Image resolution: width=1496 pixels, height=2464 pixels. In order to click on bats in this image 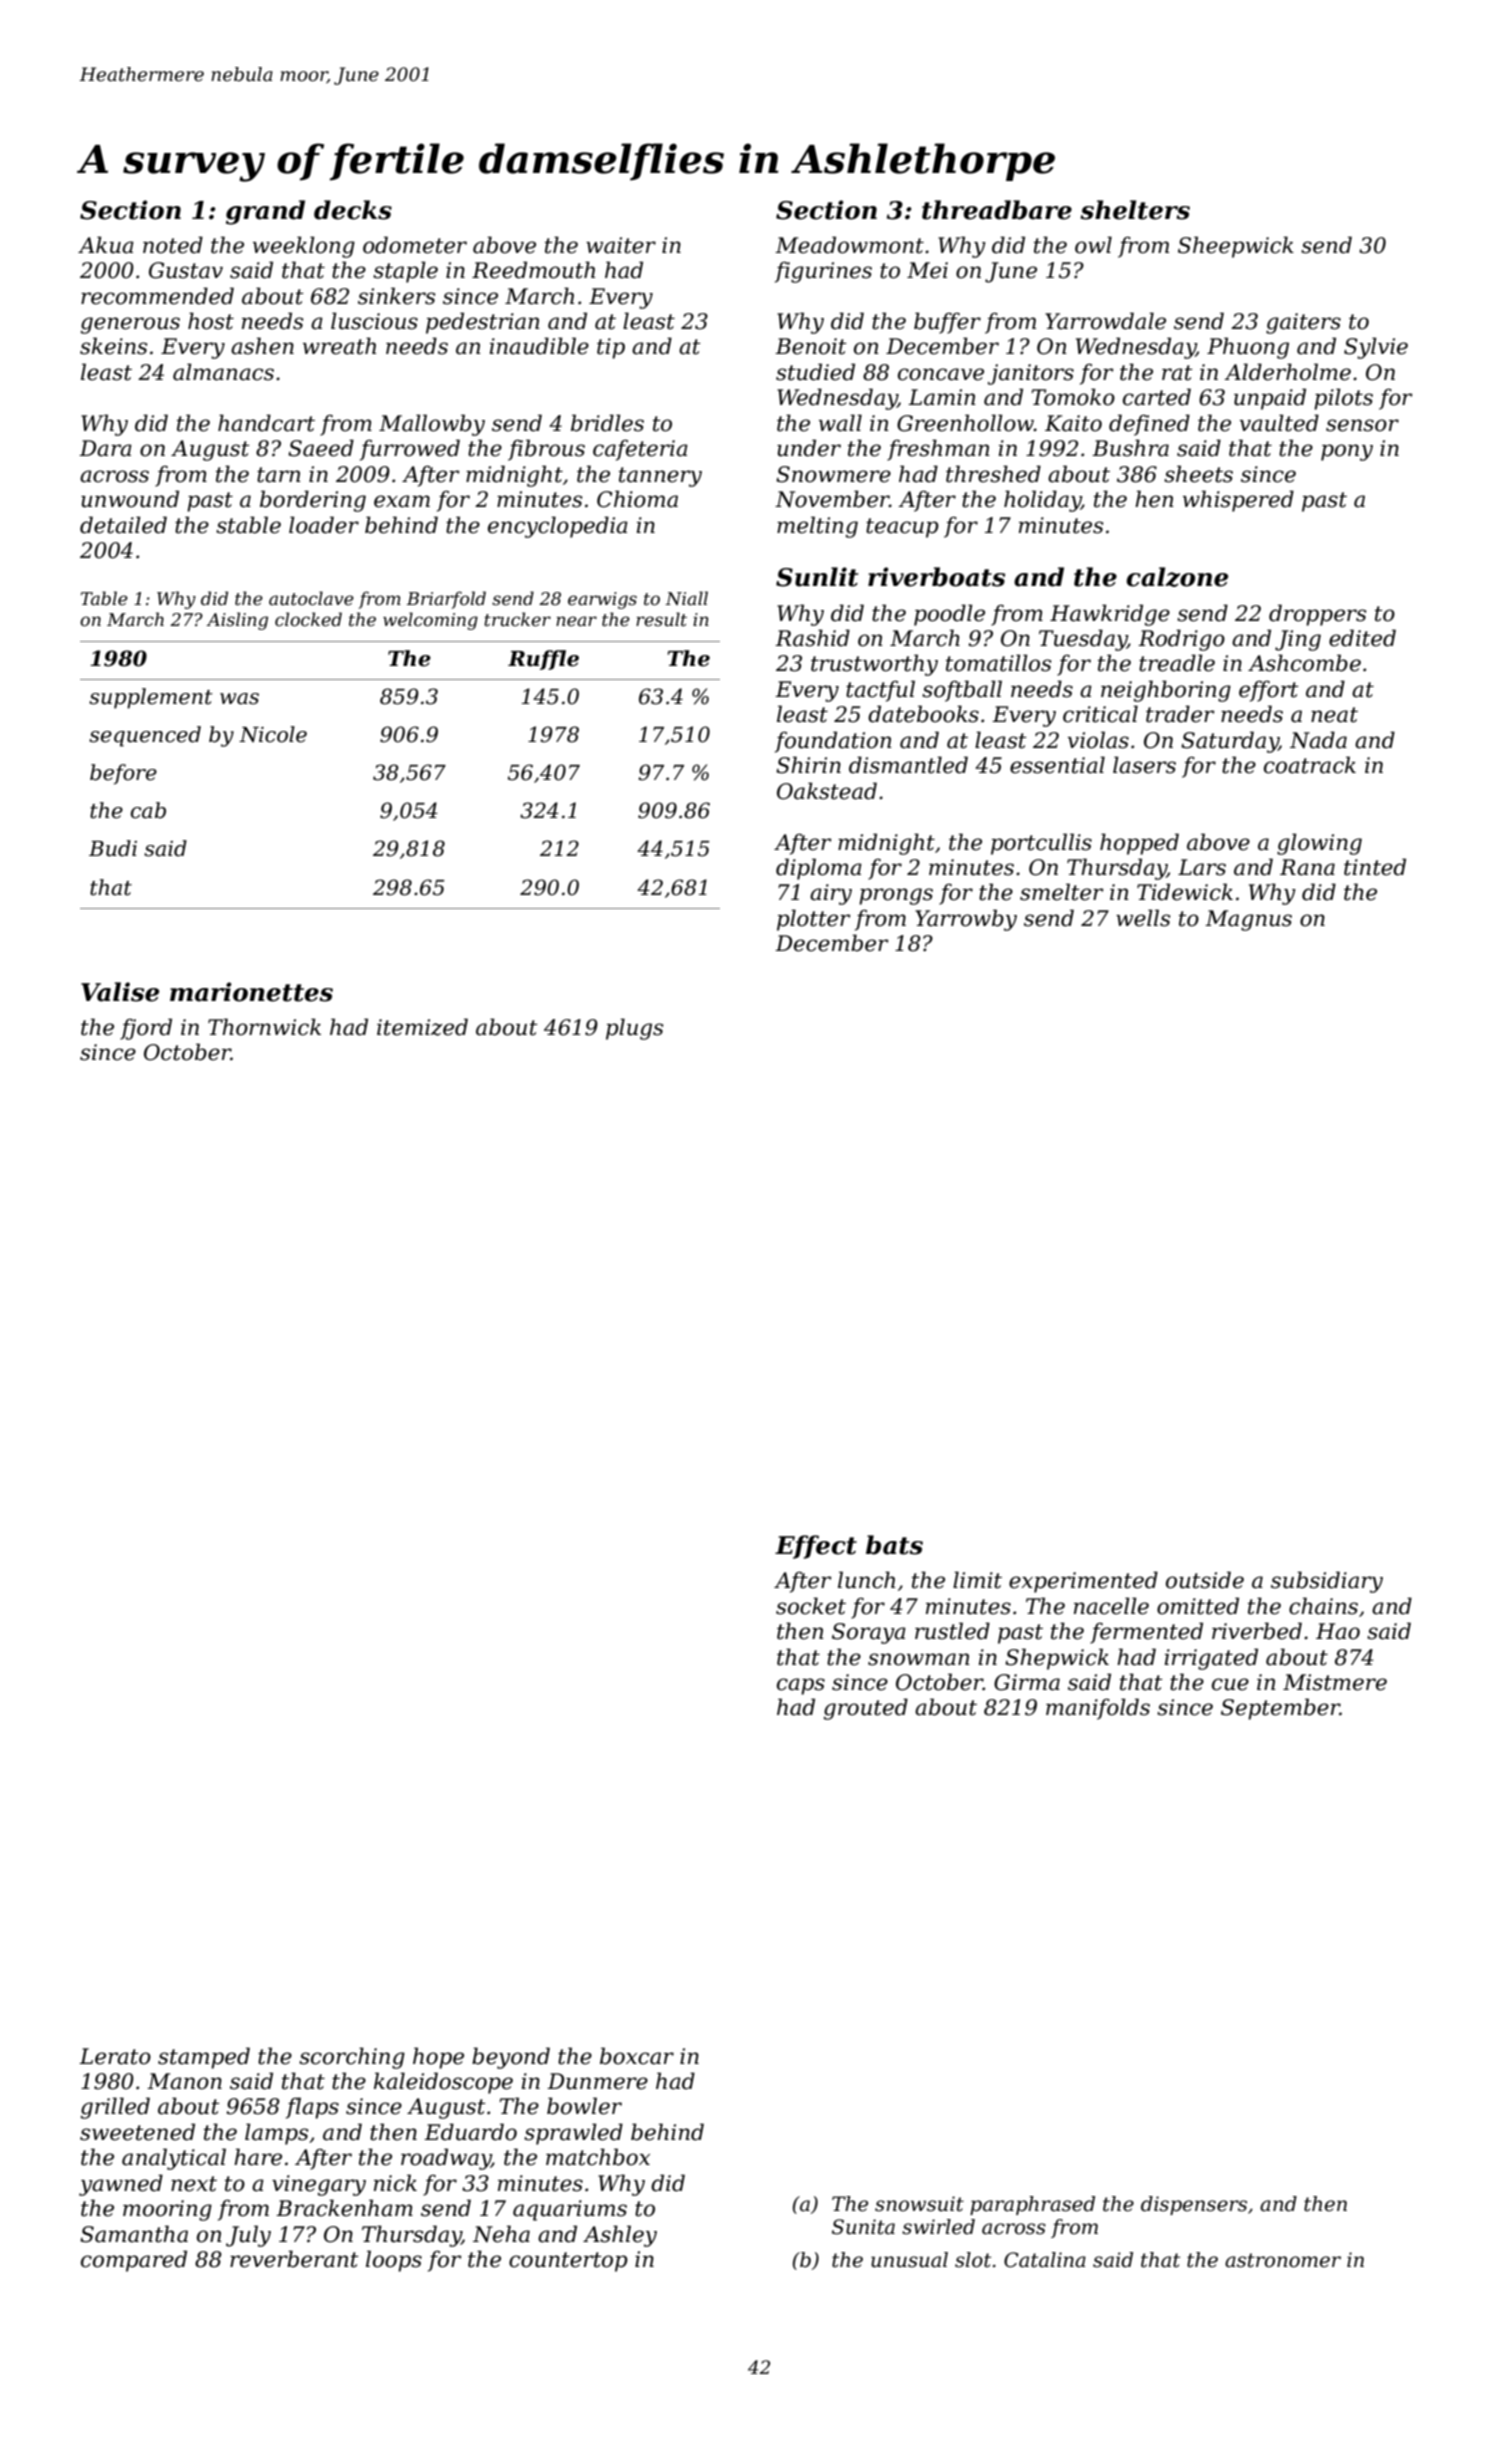, I will do `click(894, 1545)`.
